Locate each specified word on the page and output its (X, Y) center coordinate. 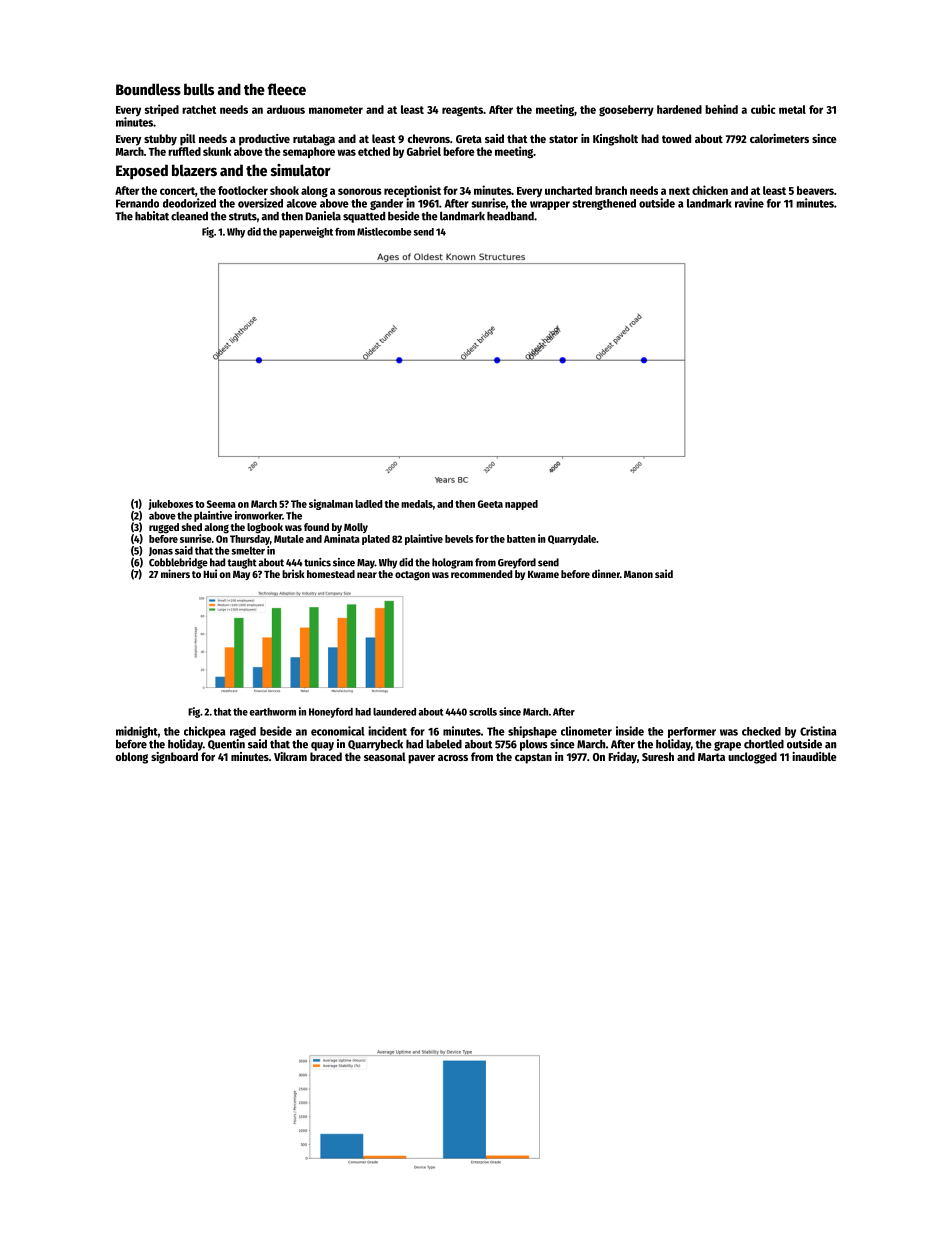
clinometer (586, 731)
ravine (749, 203)
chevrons (429, 138)
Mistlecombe (384, 231)
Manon (638, 574)
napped (521, 505)
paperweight (306, 232)
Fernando (137, 203)
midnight (137, 732)
